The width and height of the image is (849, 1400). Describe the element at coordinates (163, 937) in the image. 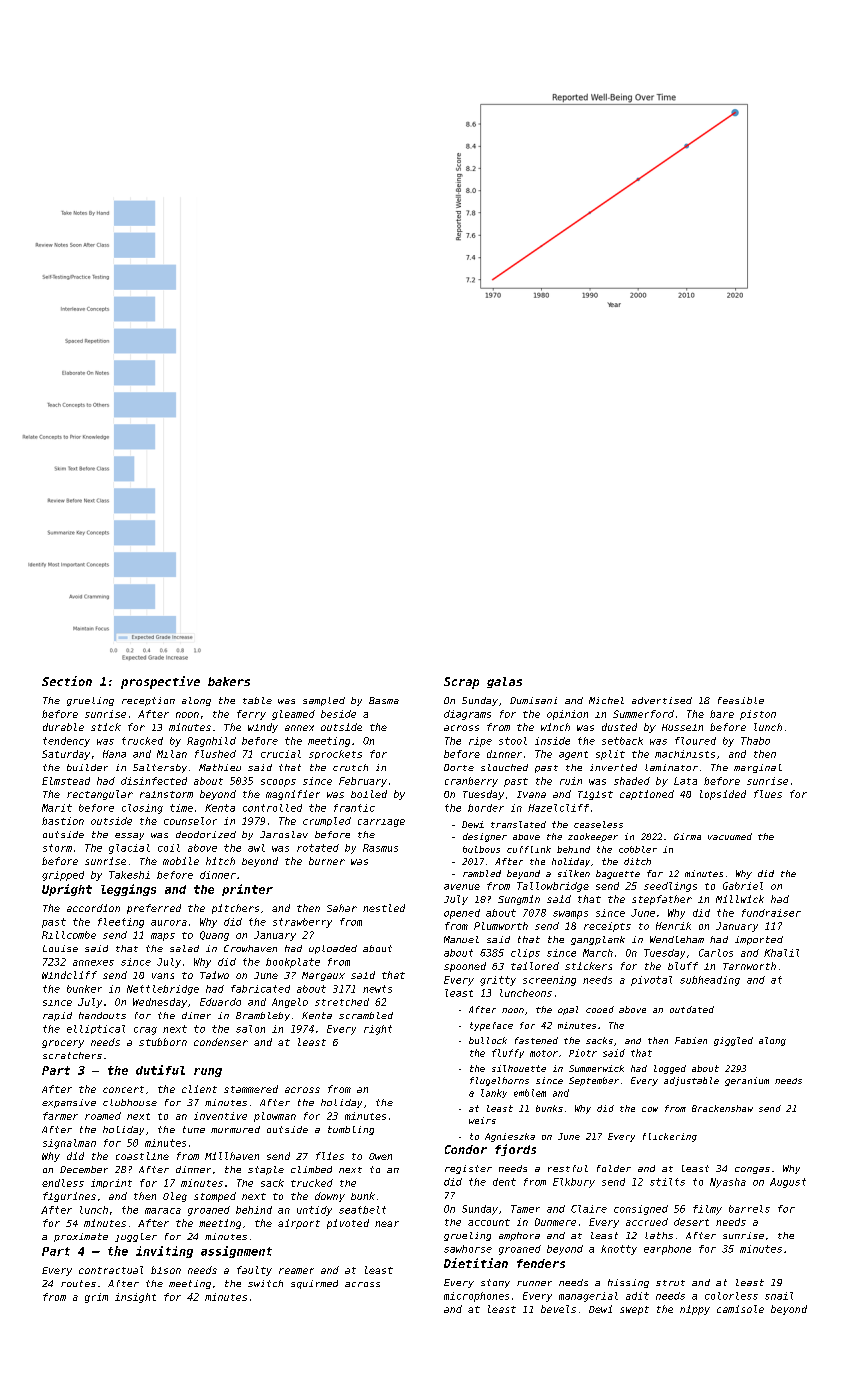

I see `maps` at that location.
